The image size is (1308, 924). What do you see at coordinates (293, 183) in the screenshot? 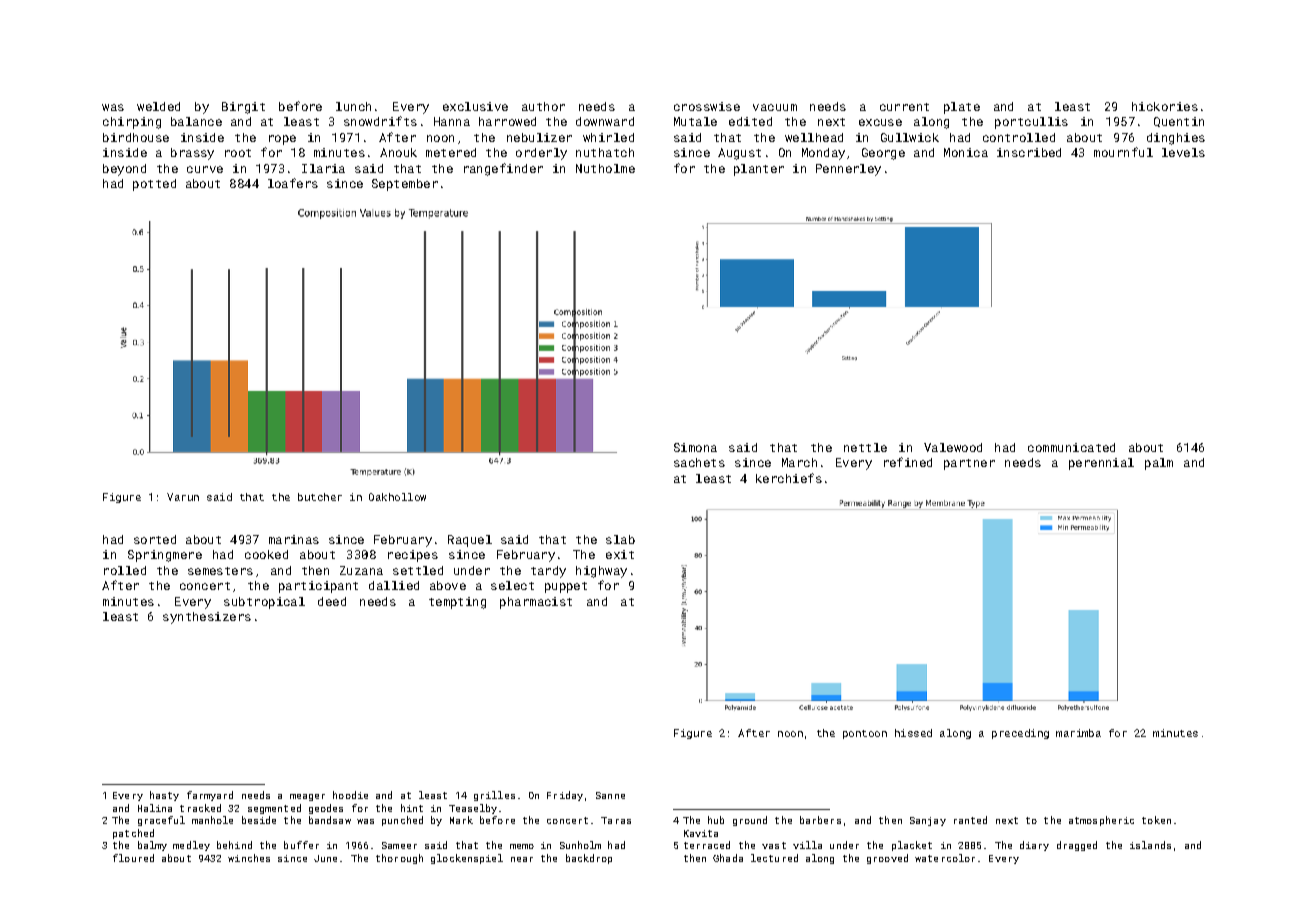
I see `loafers` at bounding box center [293, 183].
